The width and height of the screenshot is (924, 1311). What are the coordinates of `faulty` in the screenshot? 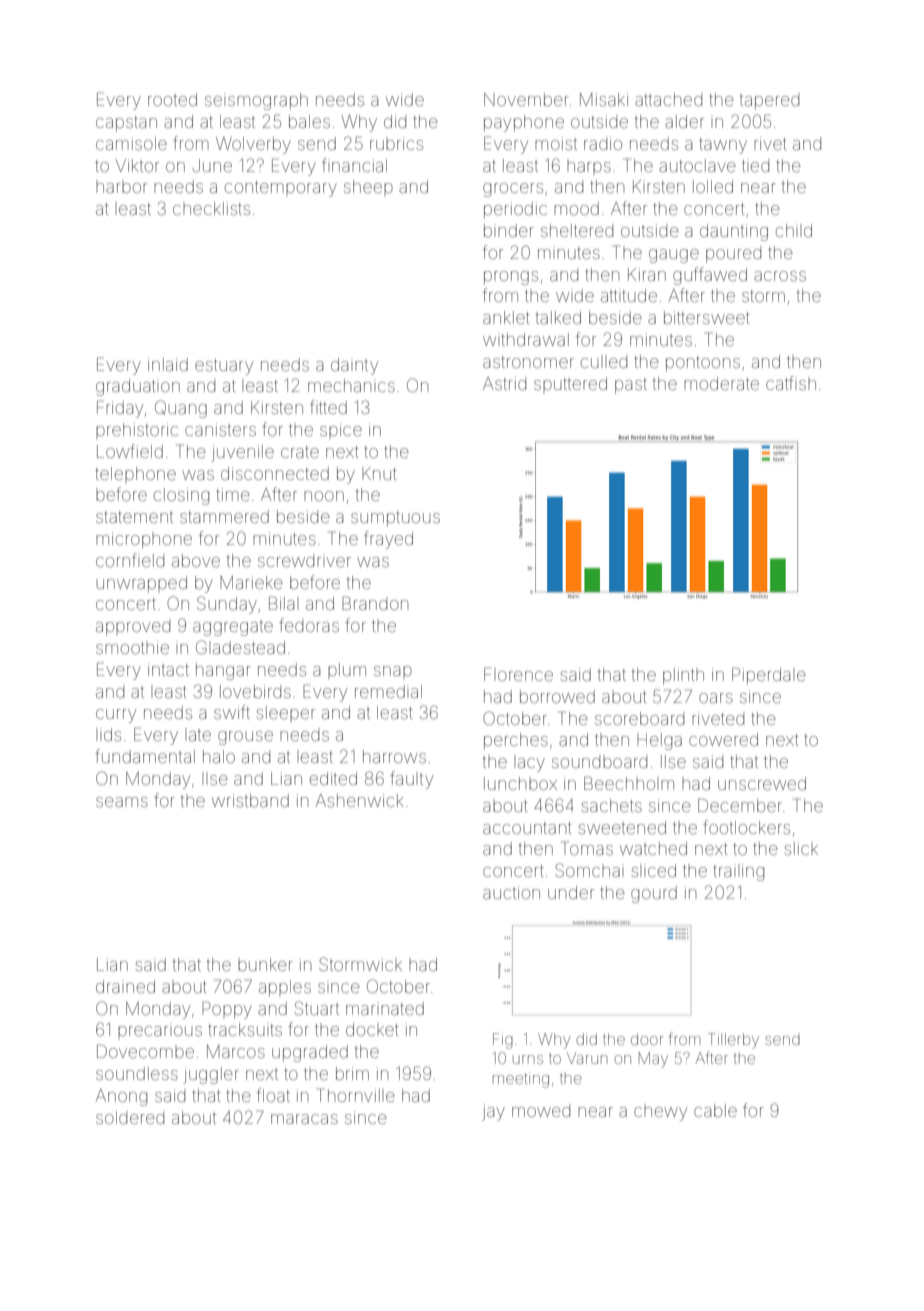 It's located at (411, 780).
